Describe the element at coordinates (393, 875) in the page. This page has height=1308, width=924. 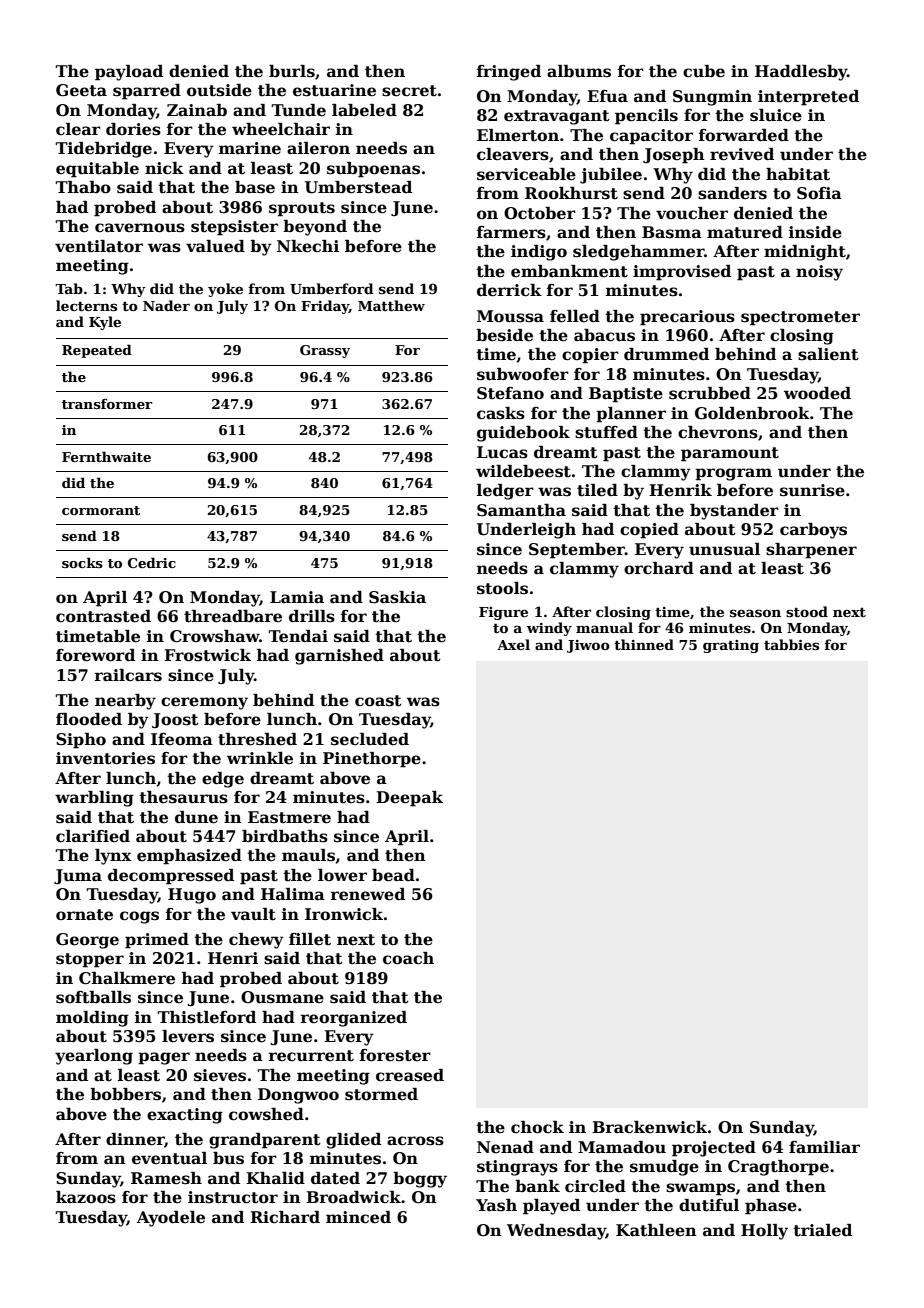
I see `bead` at that location.
